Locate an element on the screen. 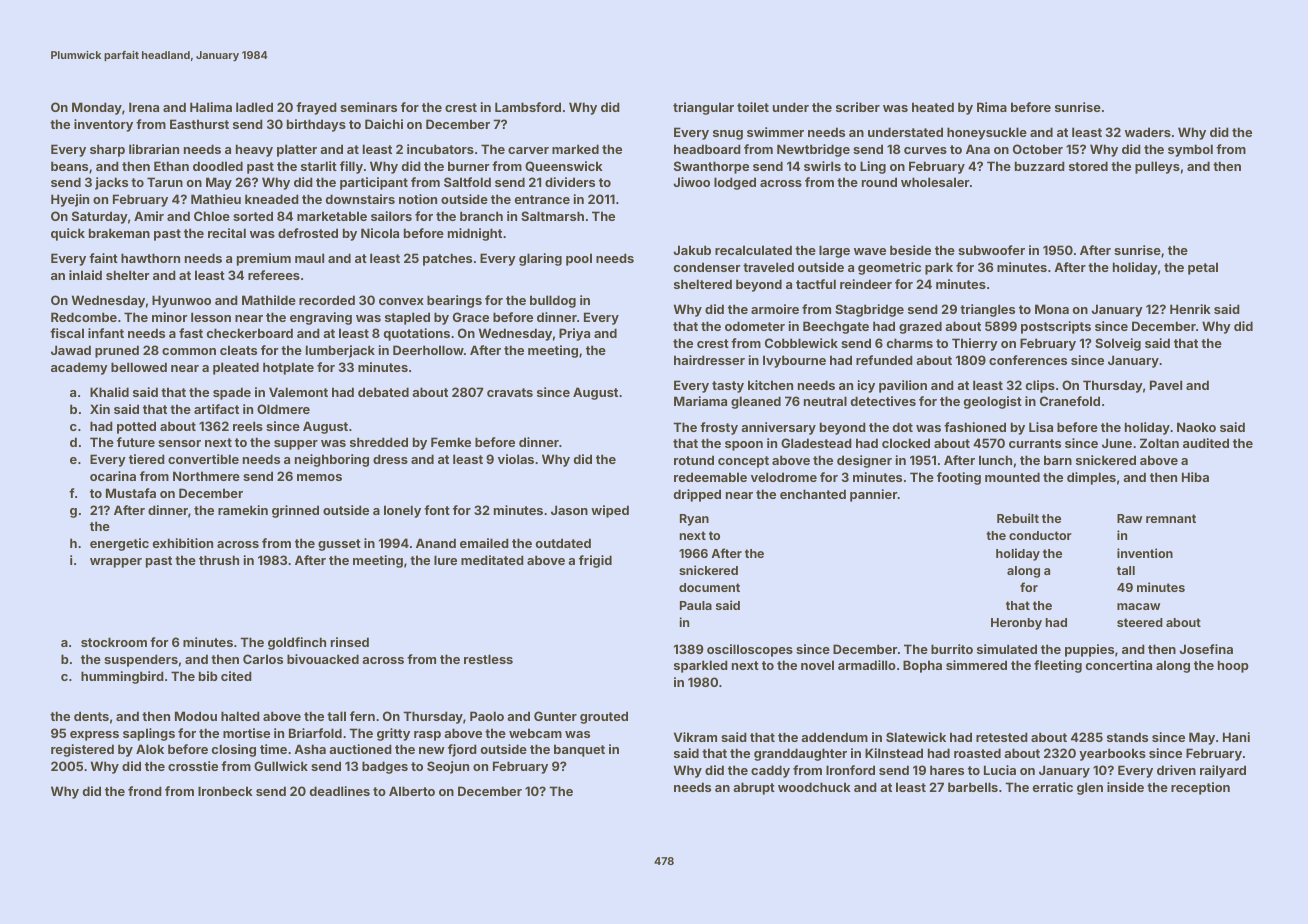 This screenshot has width=1308, height=924. remnant is located at coordinates (1171, 518).
